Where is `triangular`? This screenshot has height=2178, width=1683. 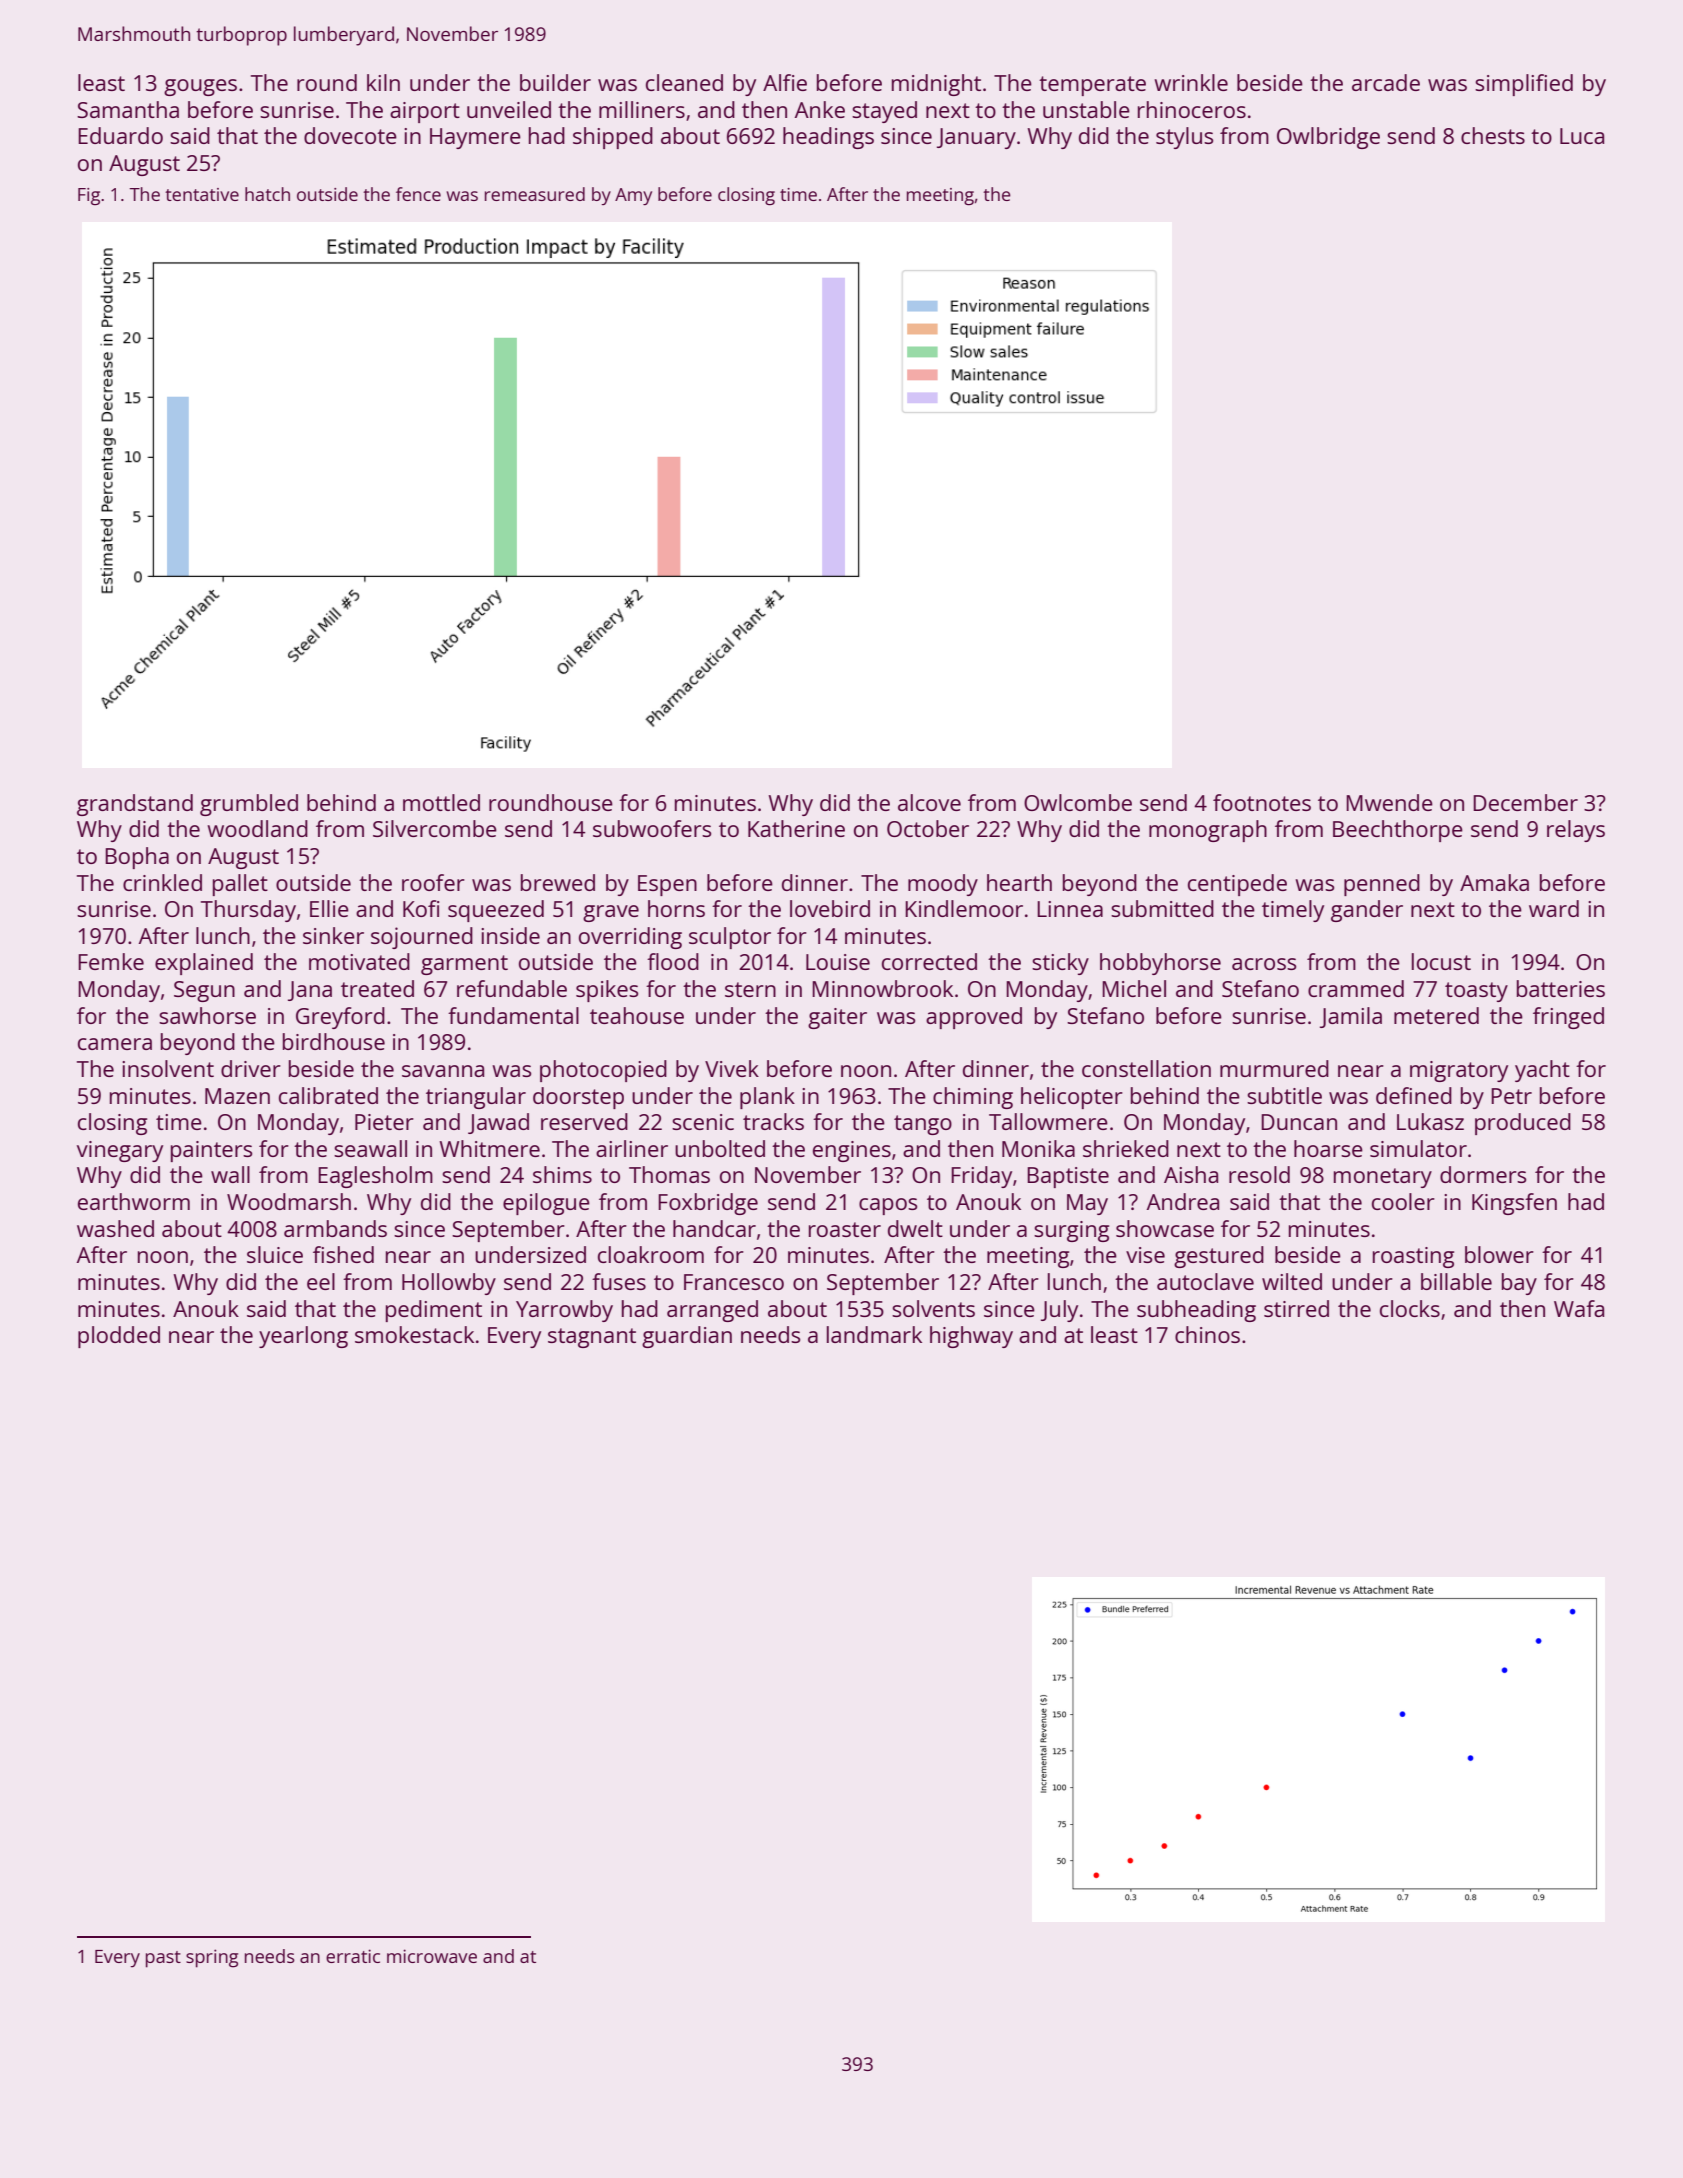 triangular is located at coordinates (476, 1098).
